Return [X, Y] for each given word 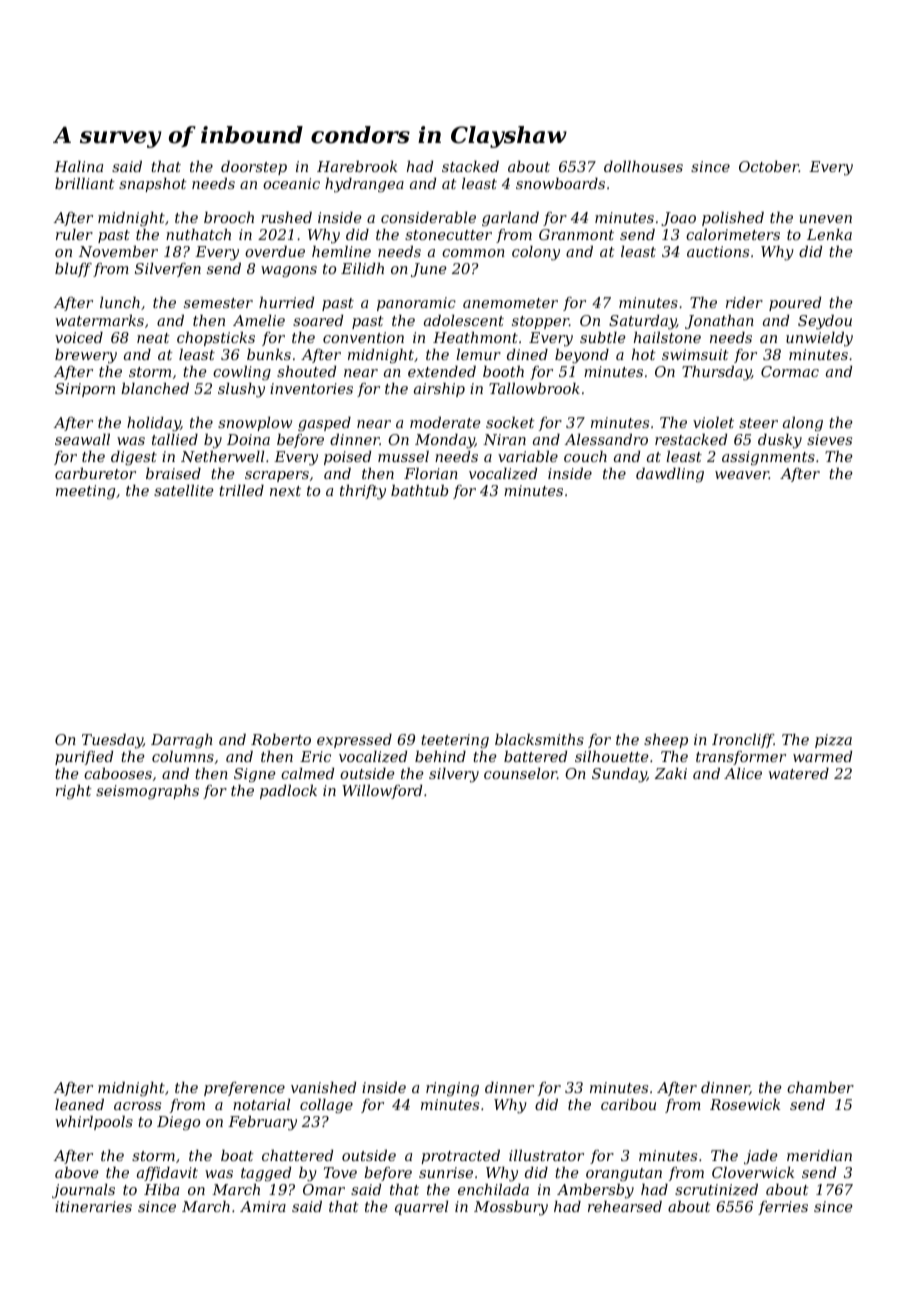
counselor [520, 773]
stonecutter [448, 235]
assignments [768, 458]
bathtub [419, 490]
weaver [742, 475]
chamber [820, 1087]
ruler [74, 234]
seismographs [147, 792]
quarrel [421, 1208]
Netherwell [222, 456]
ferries [783, 1208]
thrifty [363, 492]
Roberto [281, 739]
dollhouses [643, 166]
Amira [263, 1206]
